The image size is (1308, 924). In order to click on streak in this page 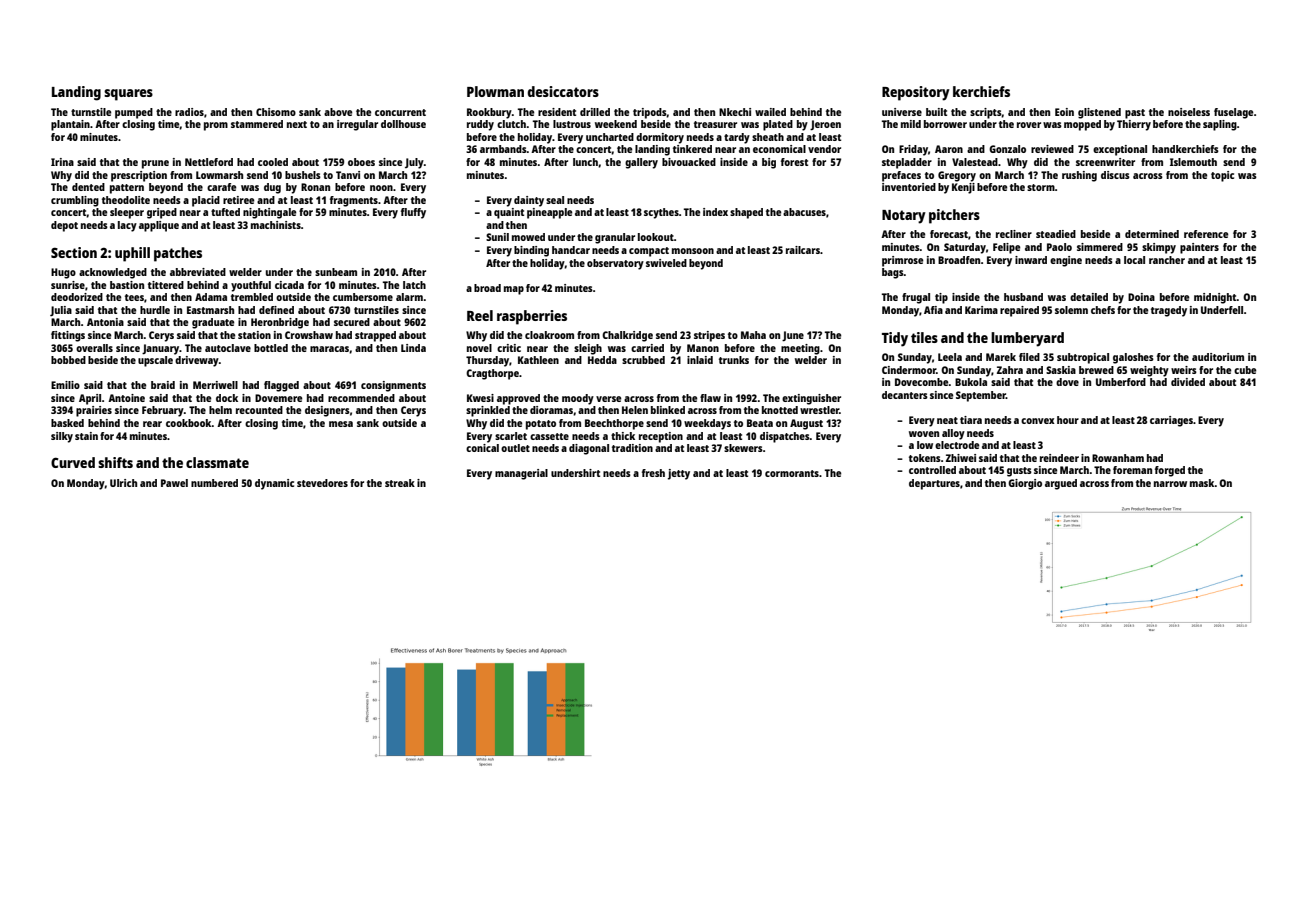, I will do `click(400, 483)`.
